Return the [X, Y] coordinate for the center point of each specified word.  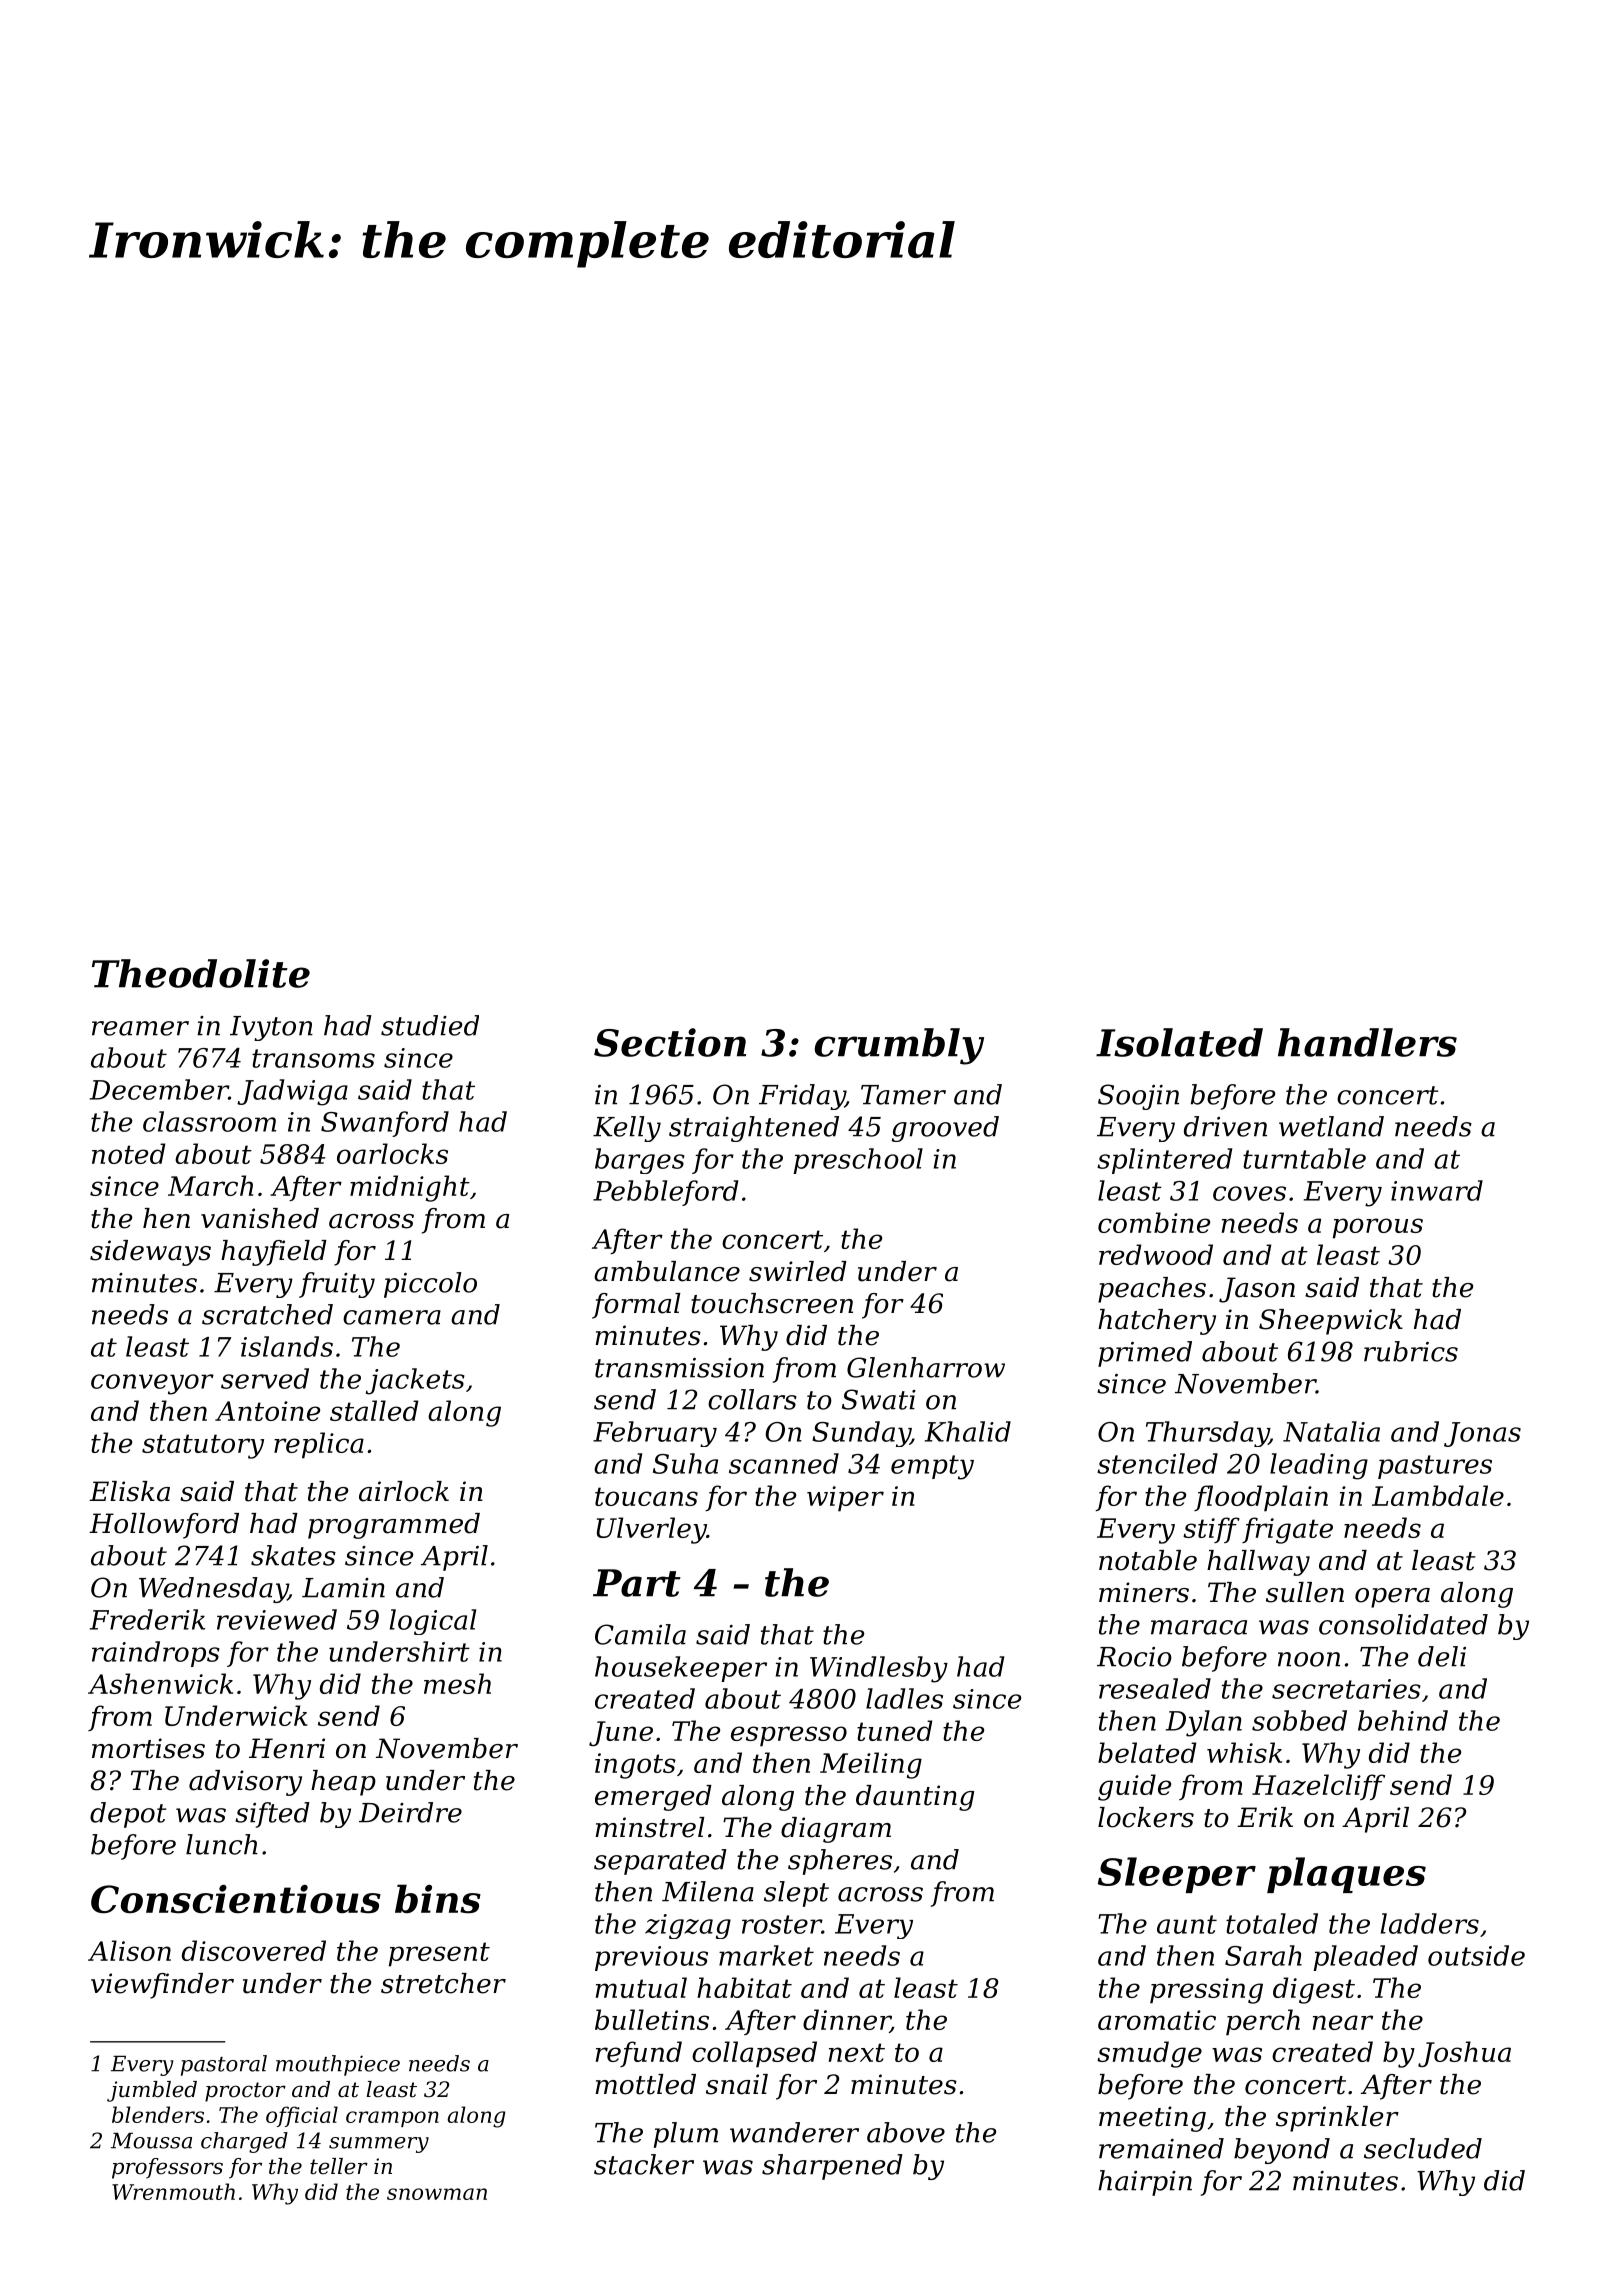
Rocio [1134, 1657]
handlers [1367, 1042]
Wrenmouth [173, 2191]
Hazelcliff [1318, 1787]
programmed [394, 1526]
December [159, 1089]
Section [670, 1042]
